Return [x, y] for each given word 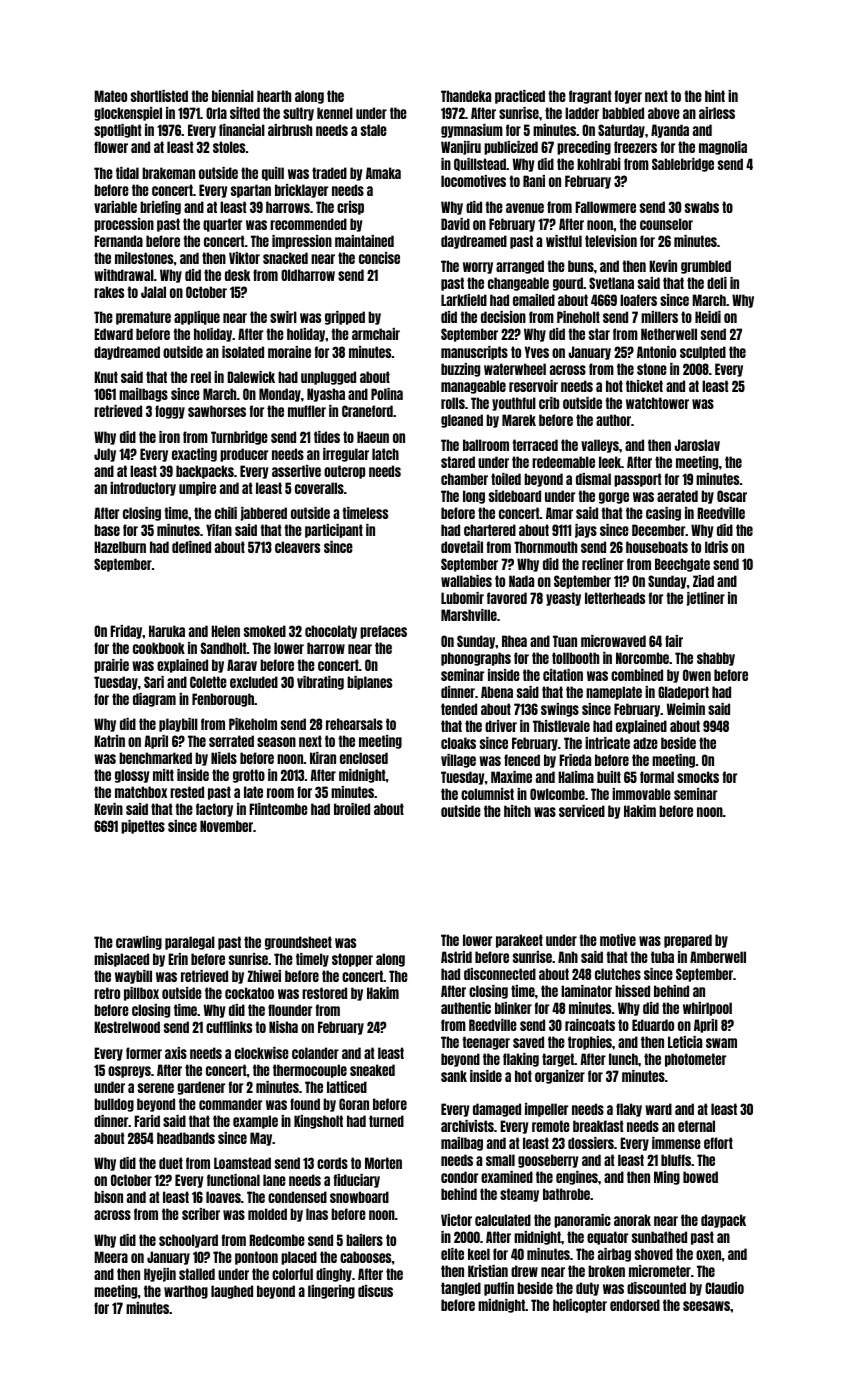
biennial [233, 96]
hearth [274, 96]
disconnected [500, 974]
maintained [364, 241]
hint [715, 96]
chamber [464, 479]
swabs [702, 207]
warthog [186, 1292]
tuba [662, 957]
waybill [133, 977]
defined [191, 547]
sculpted [703, 353]
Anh [568, 957]
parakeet [519, 941]
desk [237, 275]
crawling [139, 943]
